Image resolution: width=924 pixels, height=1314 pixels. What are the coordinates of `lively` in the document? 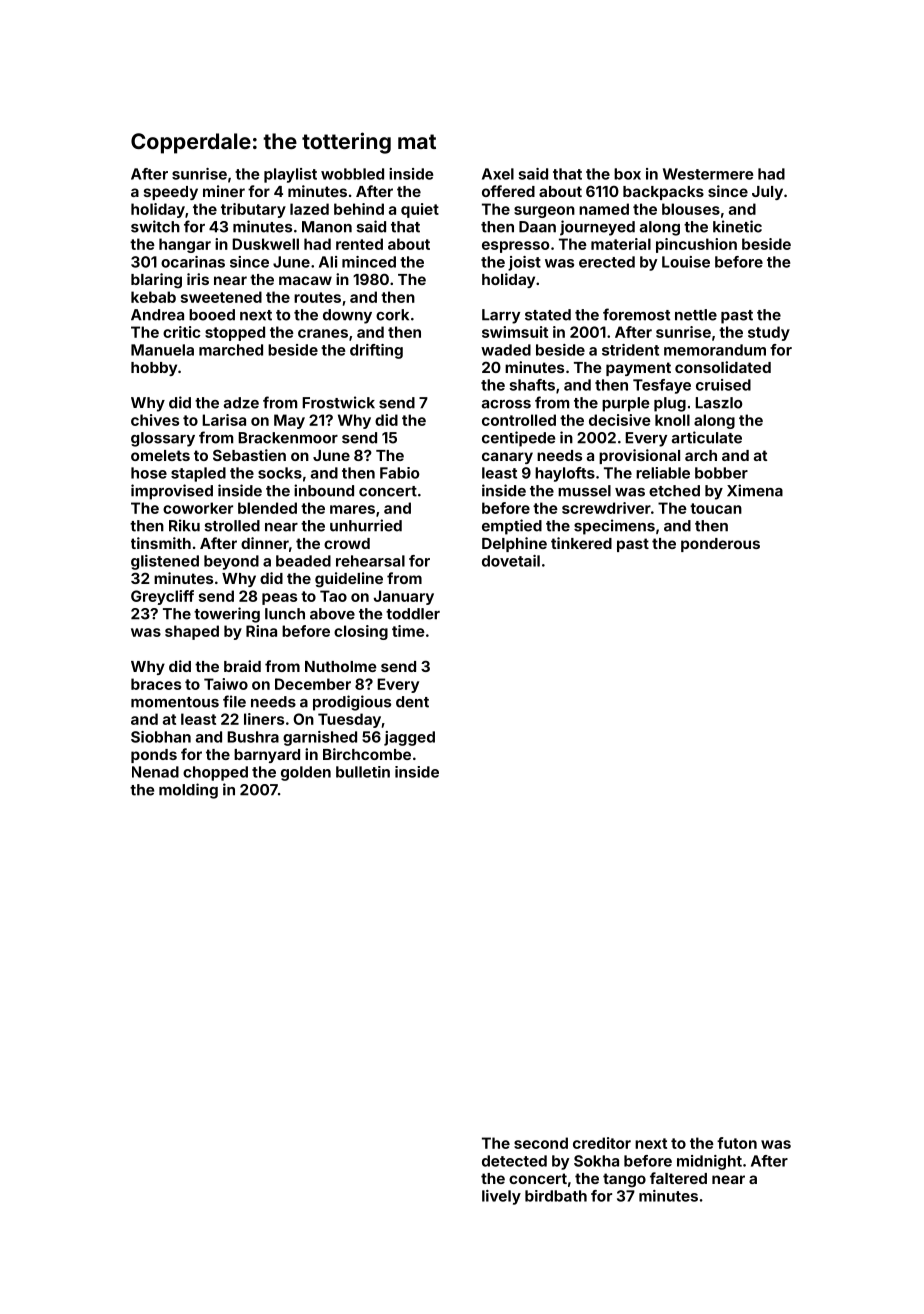 It's located at (501, 1197).
